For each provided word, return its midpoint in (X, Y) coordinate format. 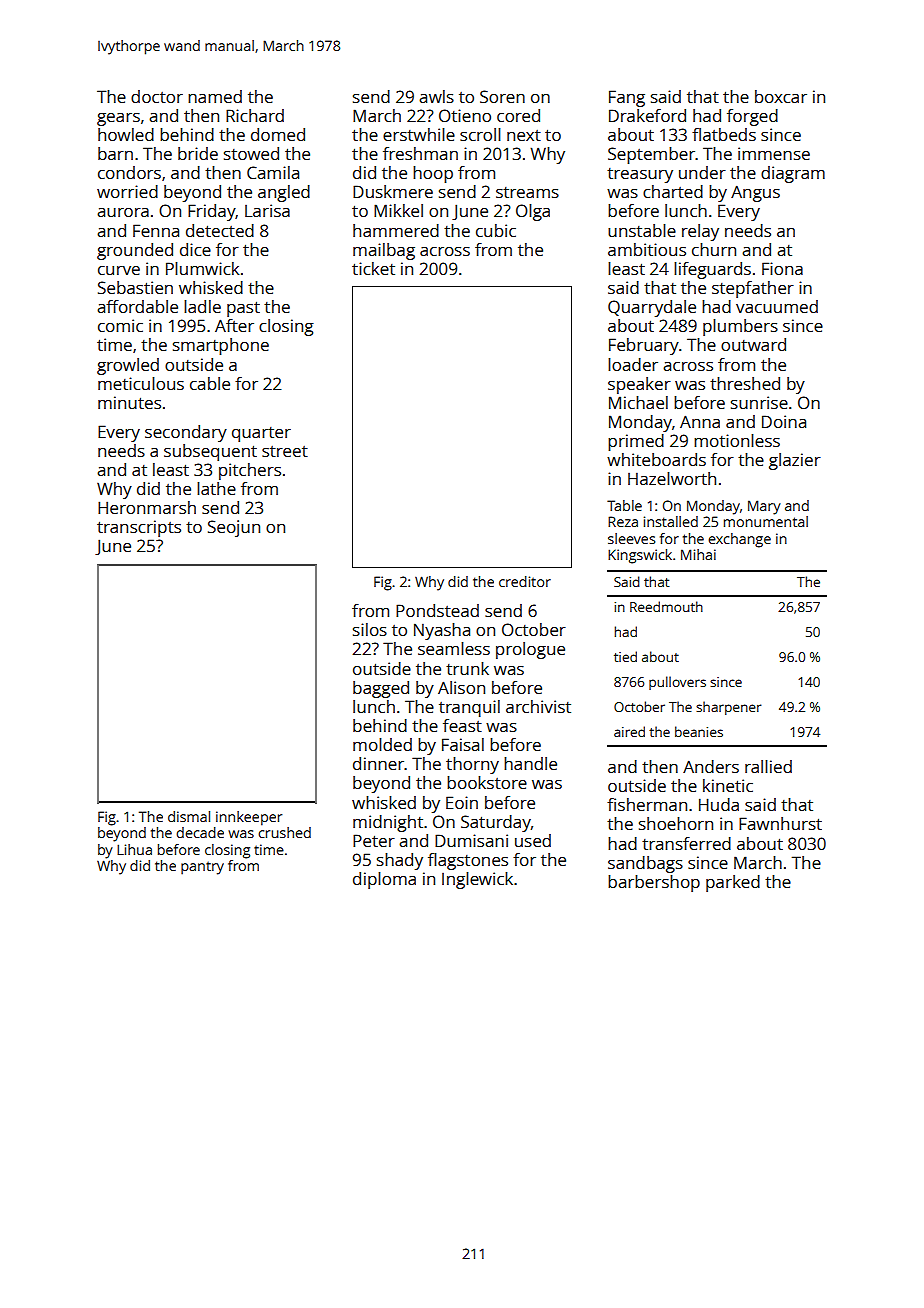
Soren (502, 96)
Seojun (234, 528)
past (243, 309)
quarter (261, 434)
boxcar (781, 96)
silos (370, 629)
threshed (745, 383)
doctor (157, 96)
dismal (189, 816)
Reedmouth (666, 606)
